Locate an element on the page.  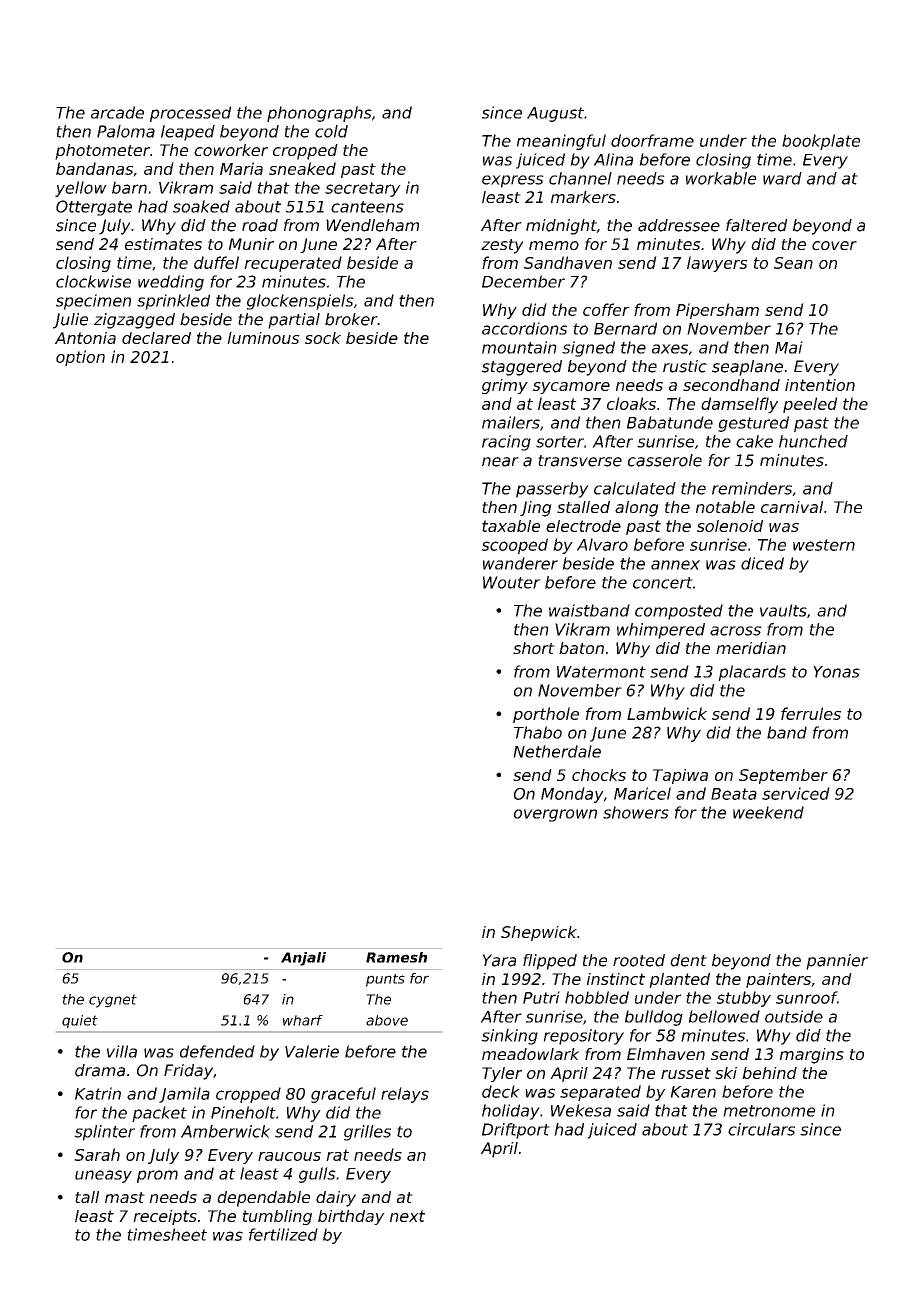
short is located at coordinates (534, 648).
